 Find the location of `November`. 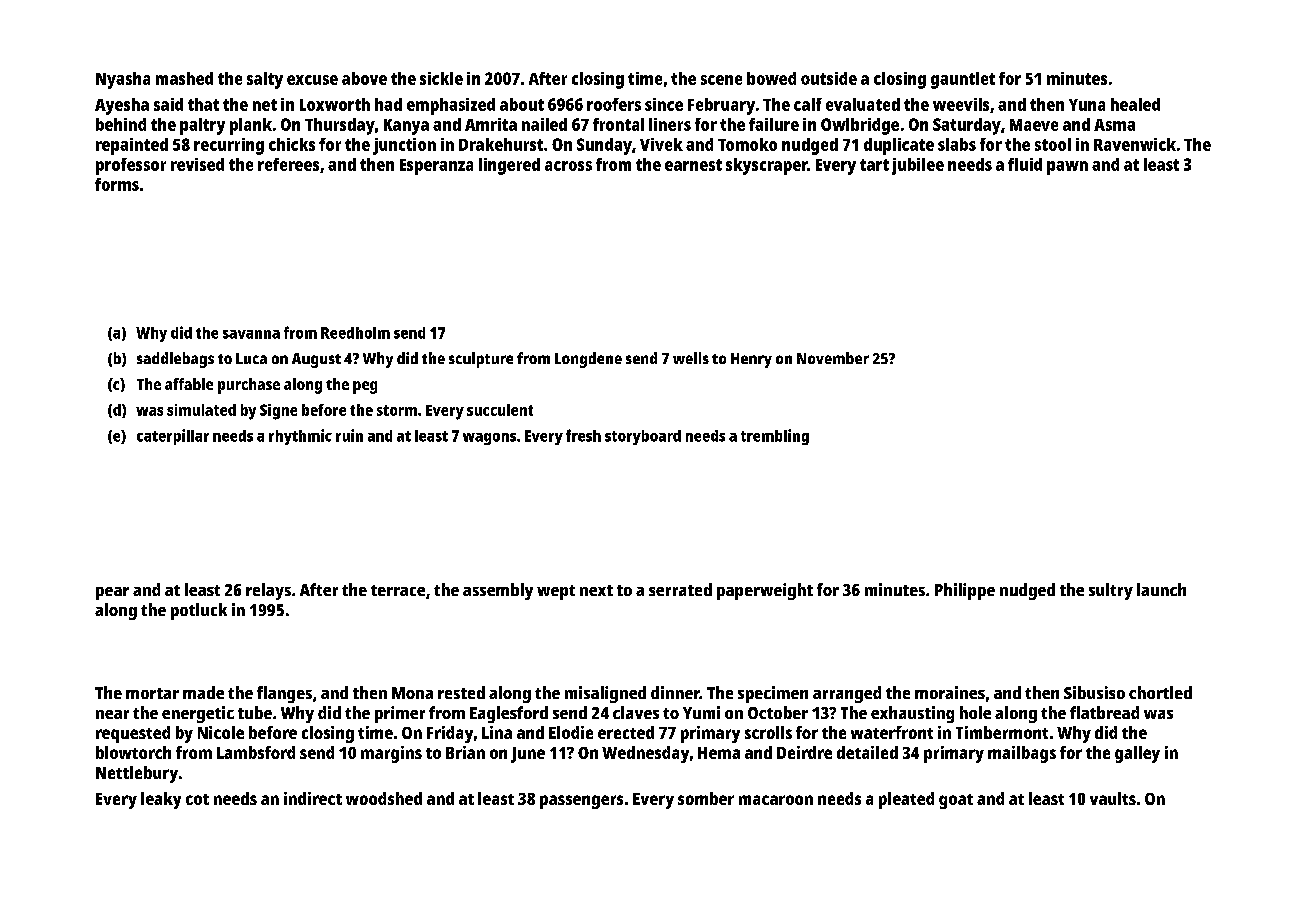

November is located at coordinates (833, 358).
